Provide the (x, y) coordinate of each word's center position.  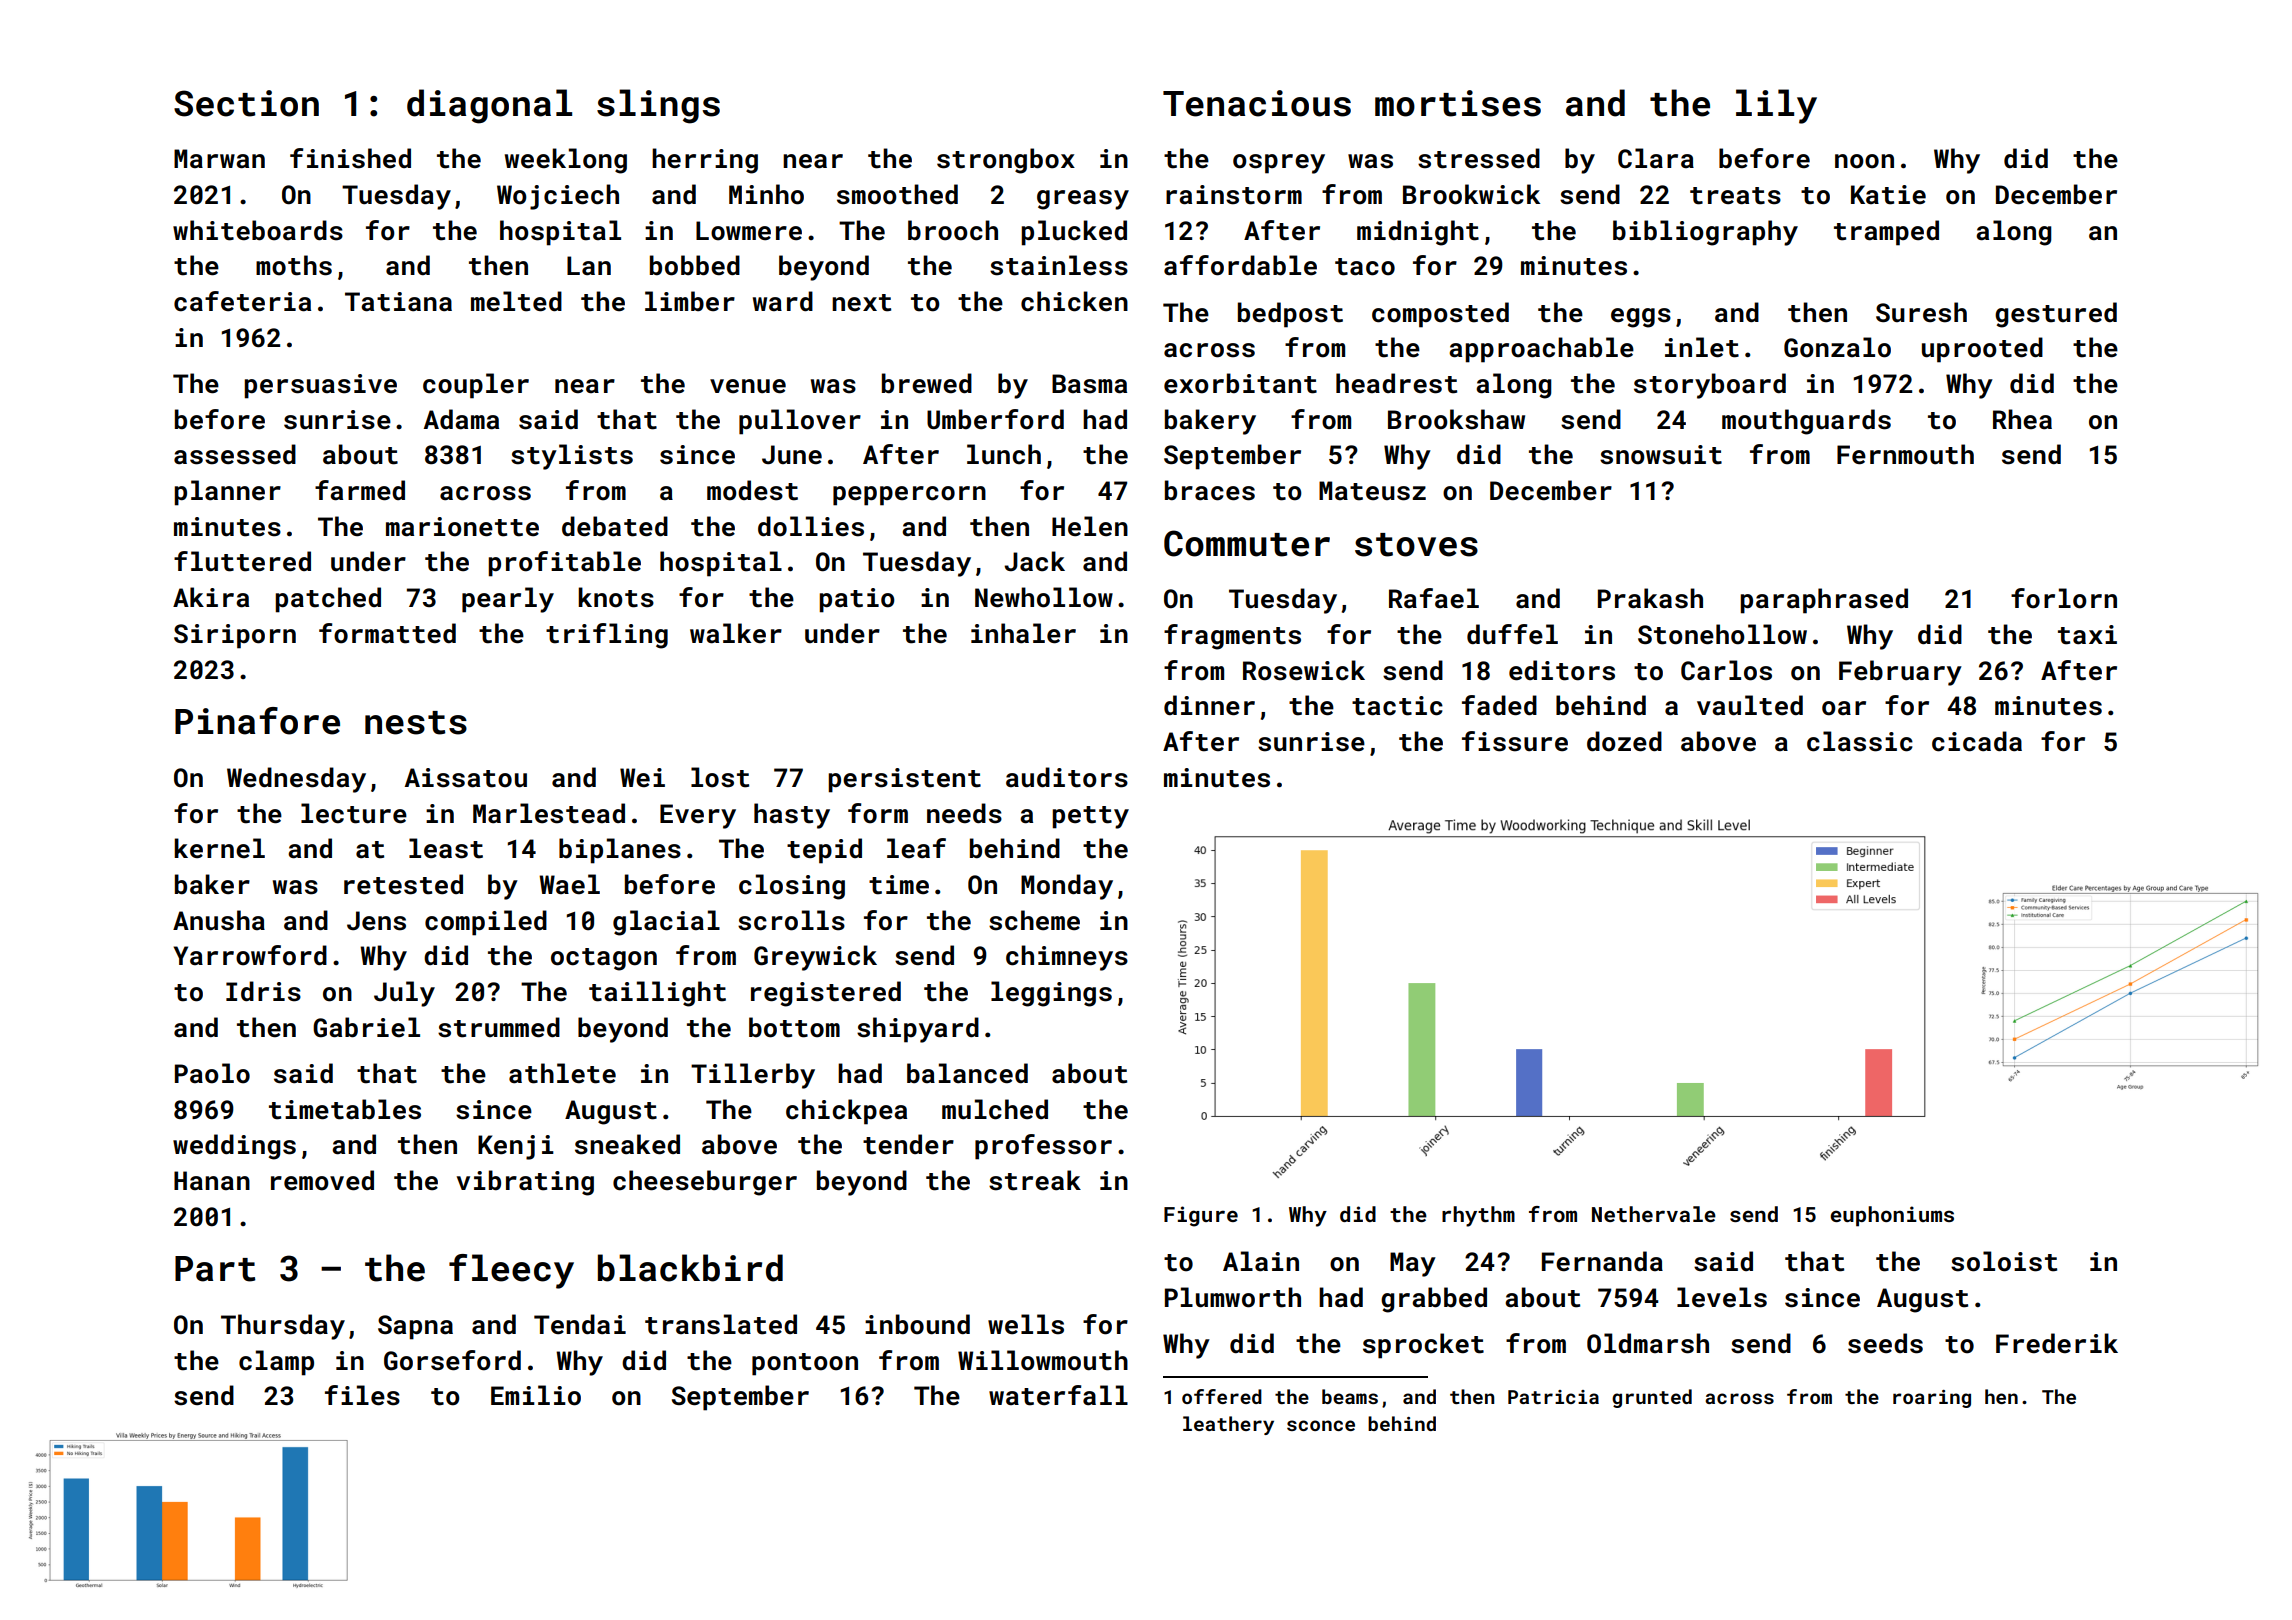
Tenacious (1257, 103)
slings (658, 106)
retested (403, 884)
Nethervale (1654, 1214)
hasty (792, 816)
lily (1776, 106)
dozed (1624, 741)
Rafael (1434, 598)
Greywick (815, 958)
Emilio (536, 1395)
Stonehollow (1722, 634)
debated (615, 526)
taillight (657, 994)
